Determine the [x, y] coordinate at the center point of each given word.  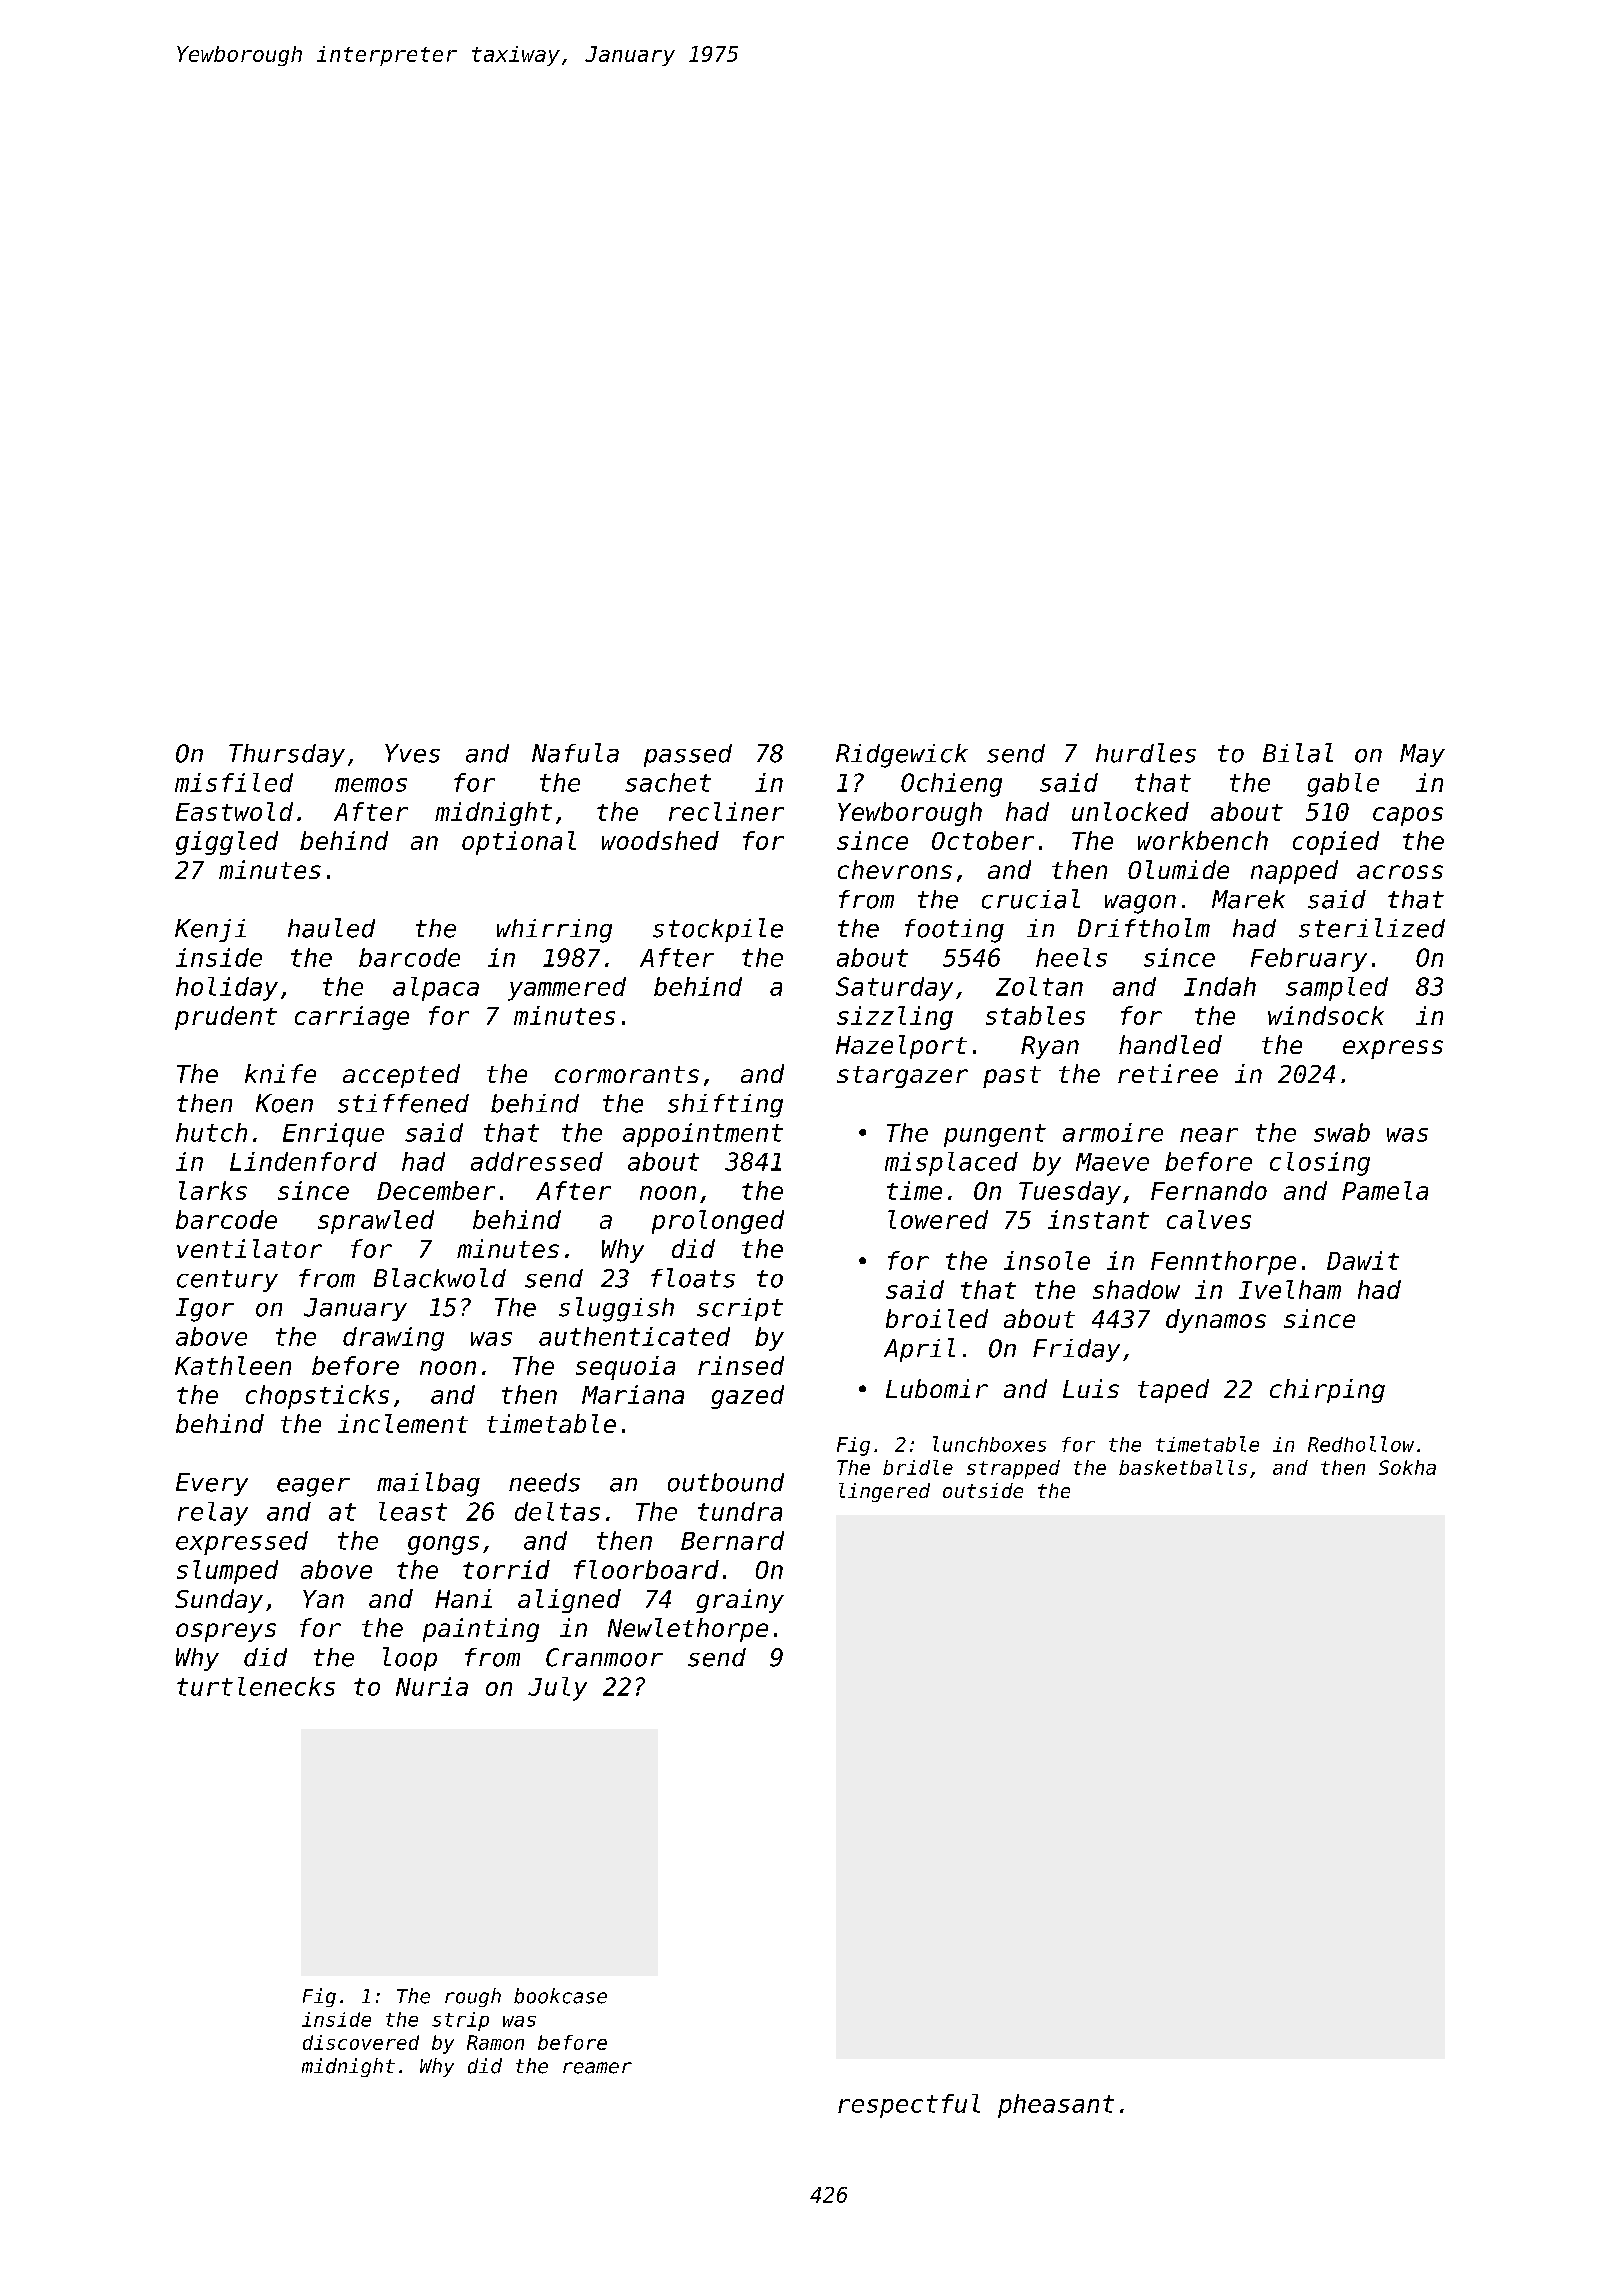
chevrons [895, 869]
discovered [361, 2042]
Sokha [1407, 1467]
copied [1336, 843]
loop [410, 1659]
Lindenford [303, 1161]
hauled [331, 928]
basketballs [1183, 1467]
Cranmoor [604, 1657]
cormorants [627, 1074]
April [919, 1350]
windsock [1326, 1015]
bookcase [560, 1996]
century [227, 1281]
